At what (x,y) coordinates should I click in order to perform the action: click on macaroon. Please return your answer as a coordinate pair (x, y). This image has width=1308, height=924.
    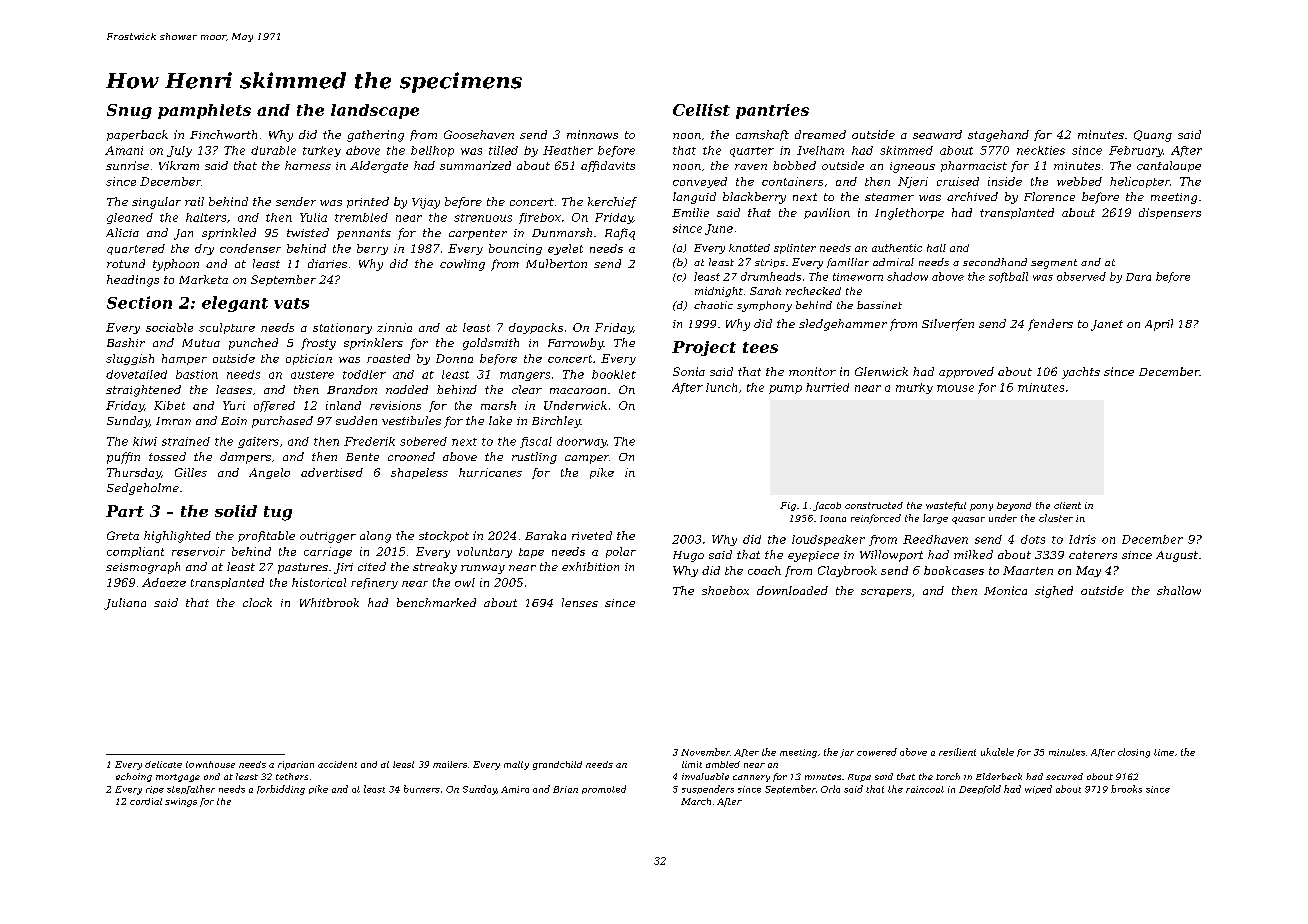
    Looking at the image, I should click on (578, 391).
